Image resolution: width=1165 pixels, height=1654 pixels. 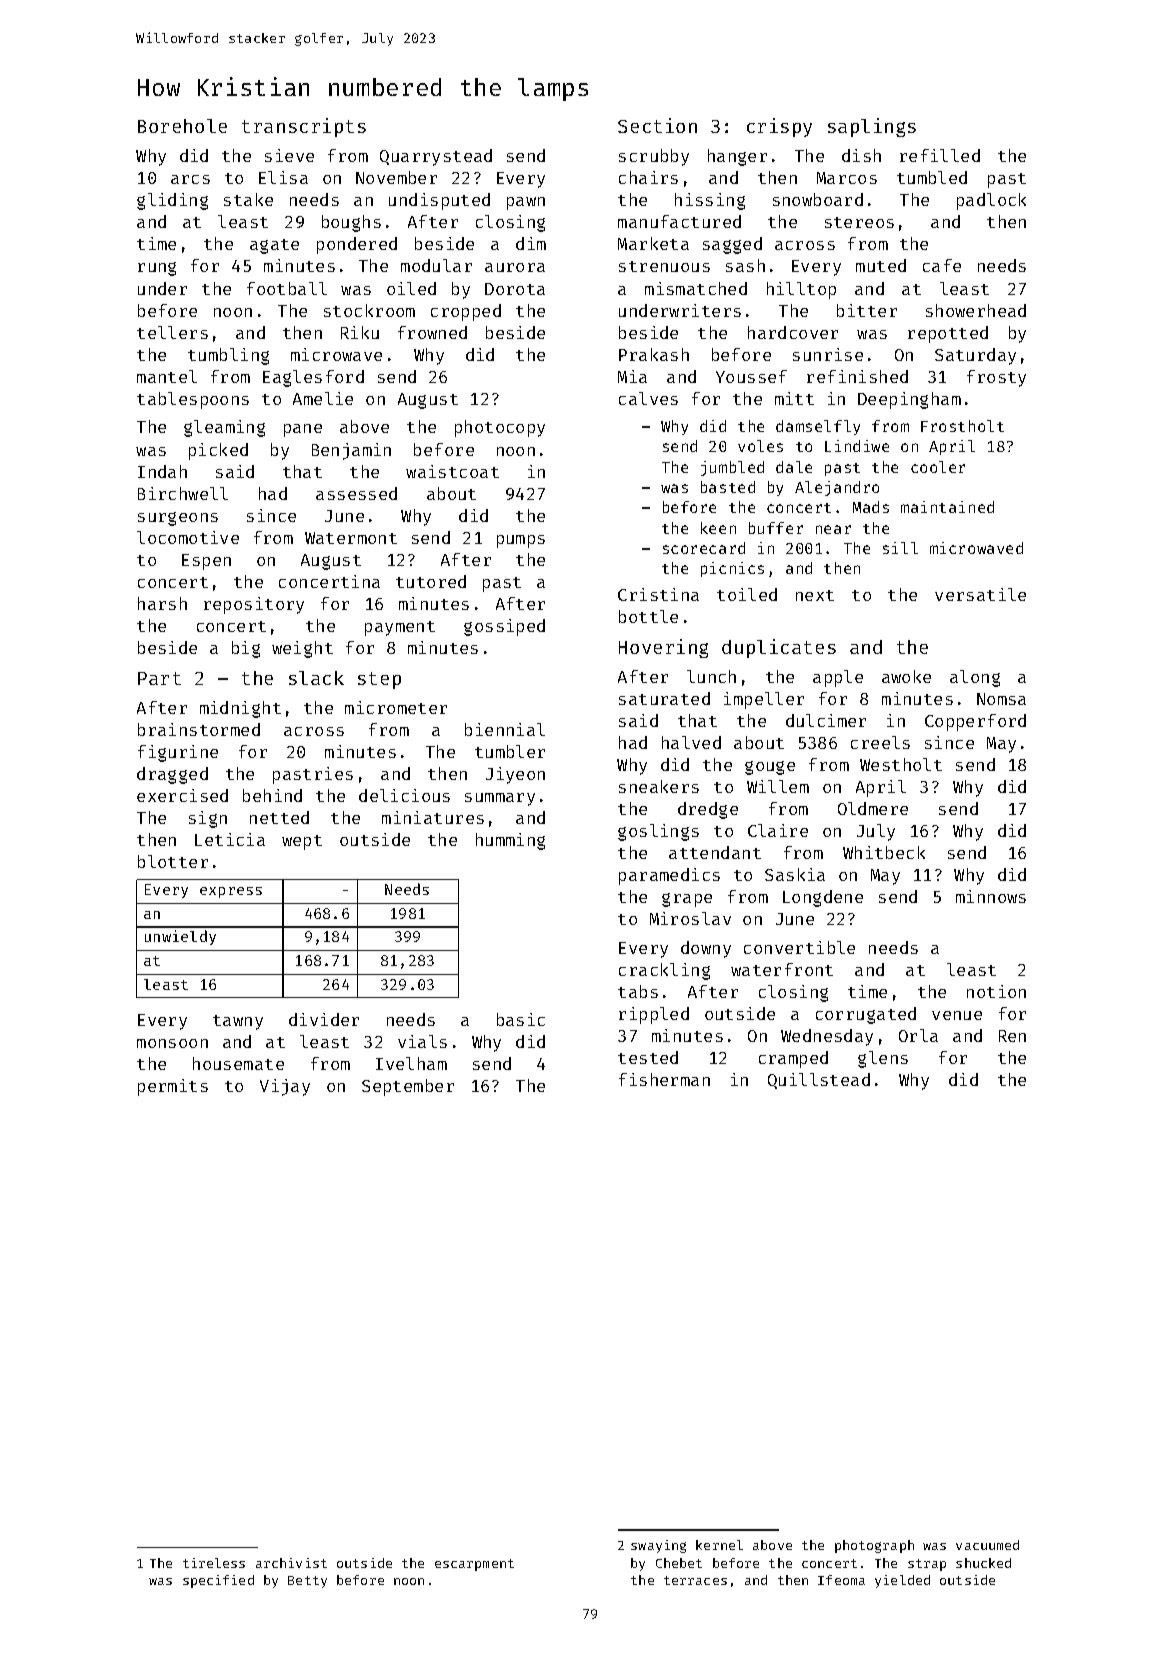 I want to click on scorecard, so click(x=704, y=548).
